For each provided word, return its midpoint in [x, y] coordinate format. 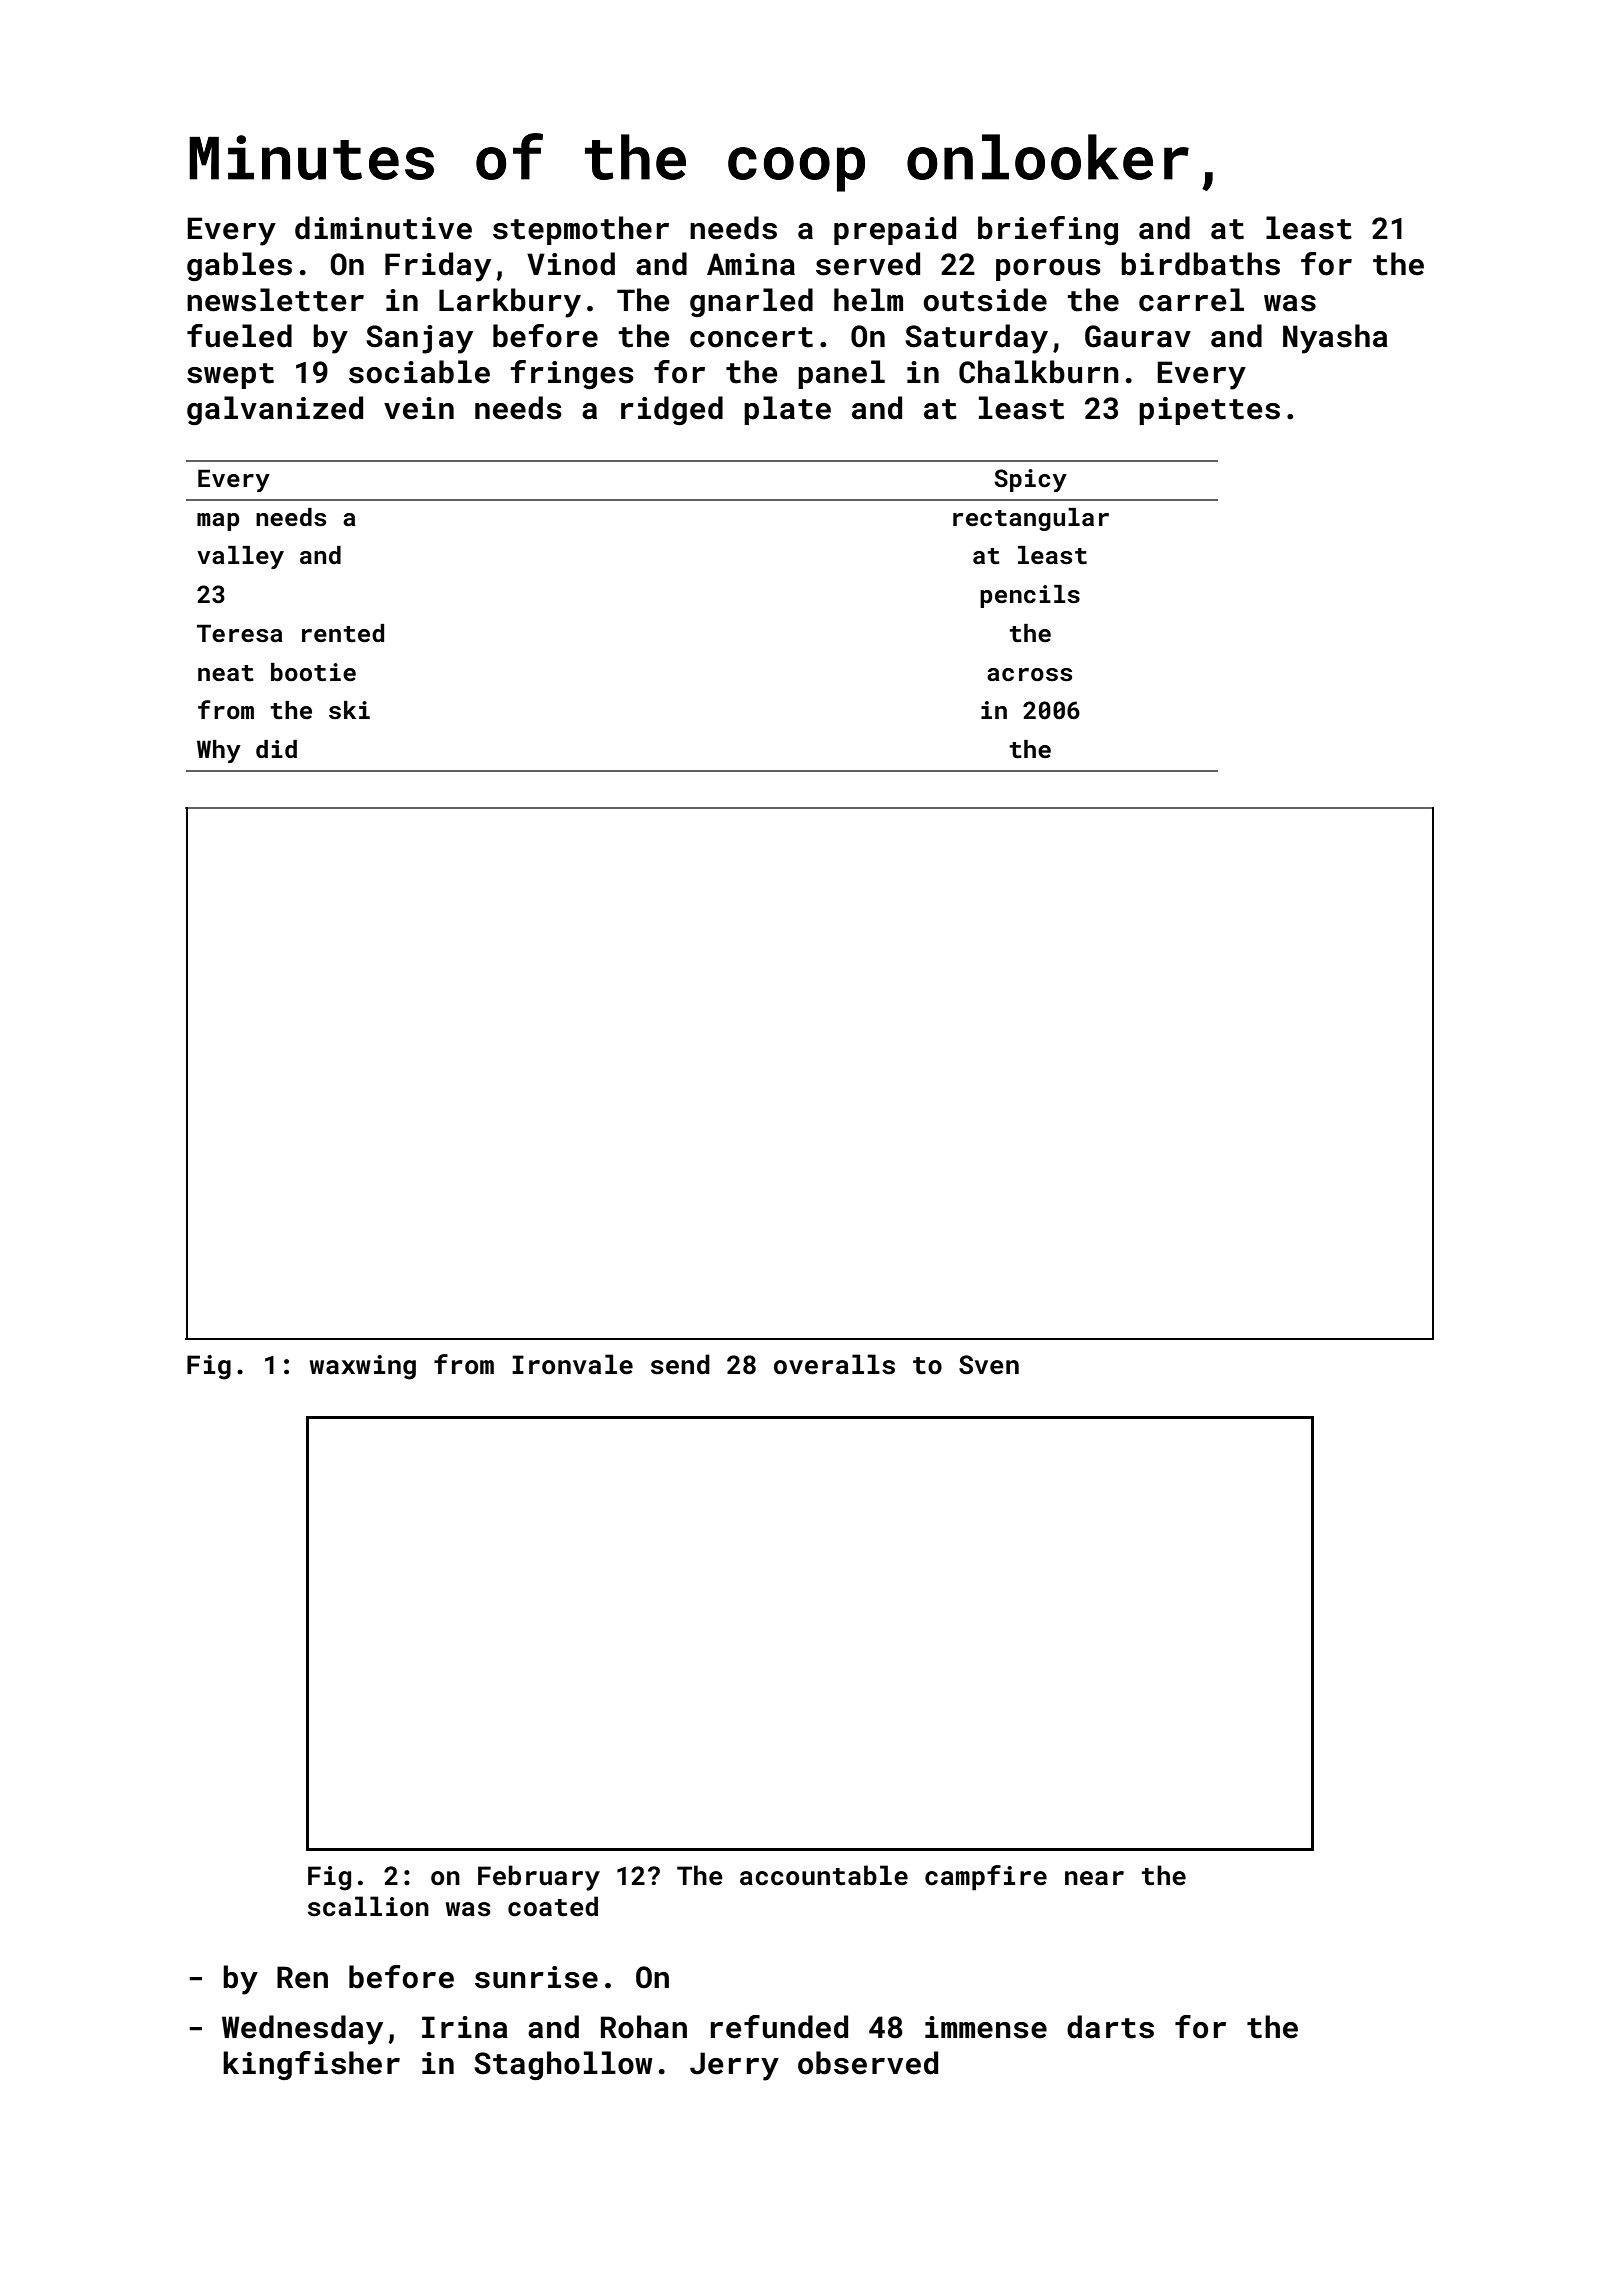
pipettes [1209, 411]
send [680, 1364]
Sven [989, 1365]
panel [841, 374]
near [1094, 1878]
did [276, 749]
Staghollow [563, 2065]
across [1029, 675]
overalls [834, 1364]
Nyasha [1335, 339]
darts [1110, 2027]
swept [230, 376]
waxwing [363, 1367]
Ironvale [572, 1364]
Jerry [734, 2066]
